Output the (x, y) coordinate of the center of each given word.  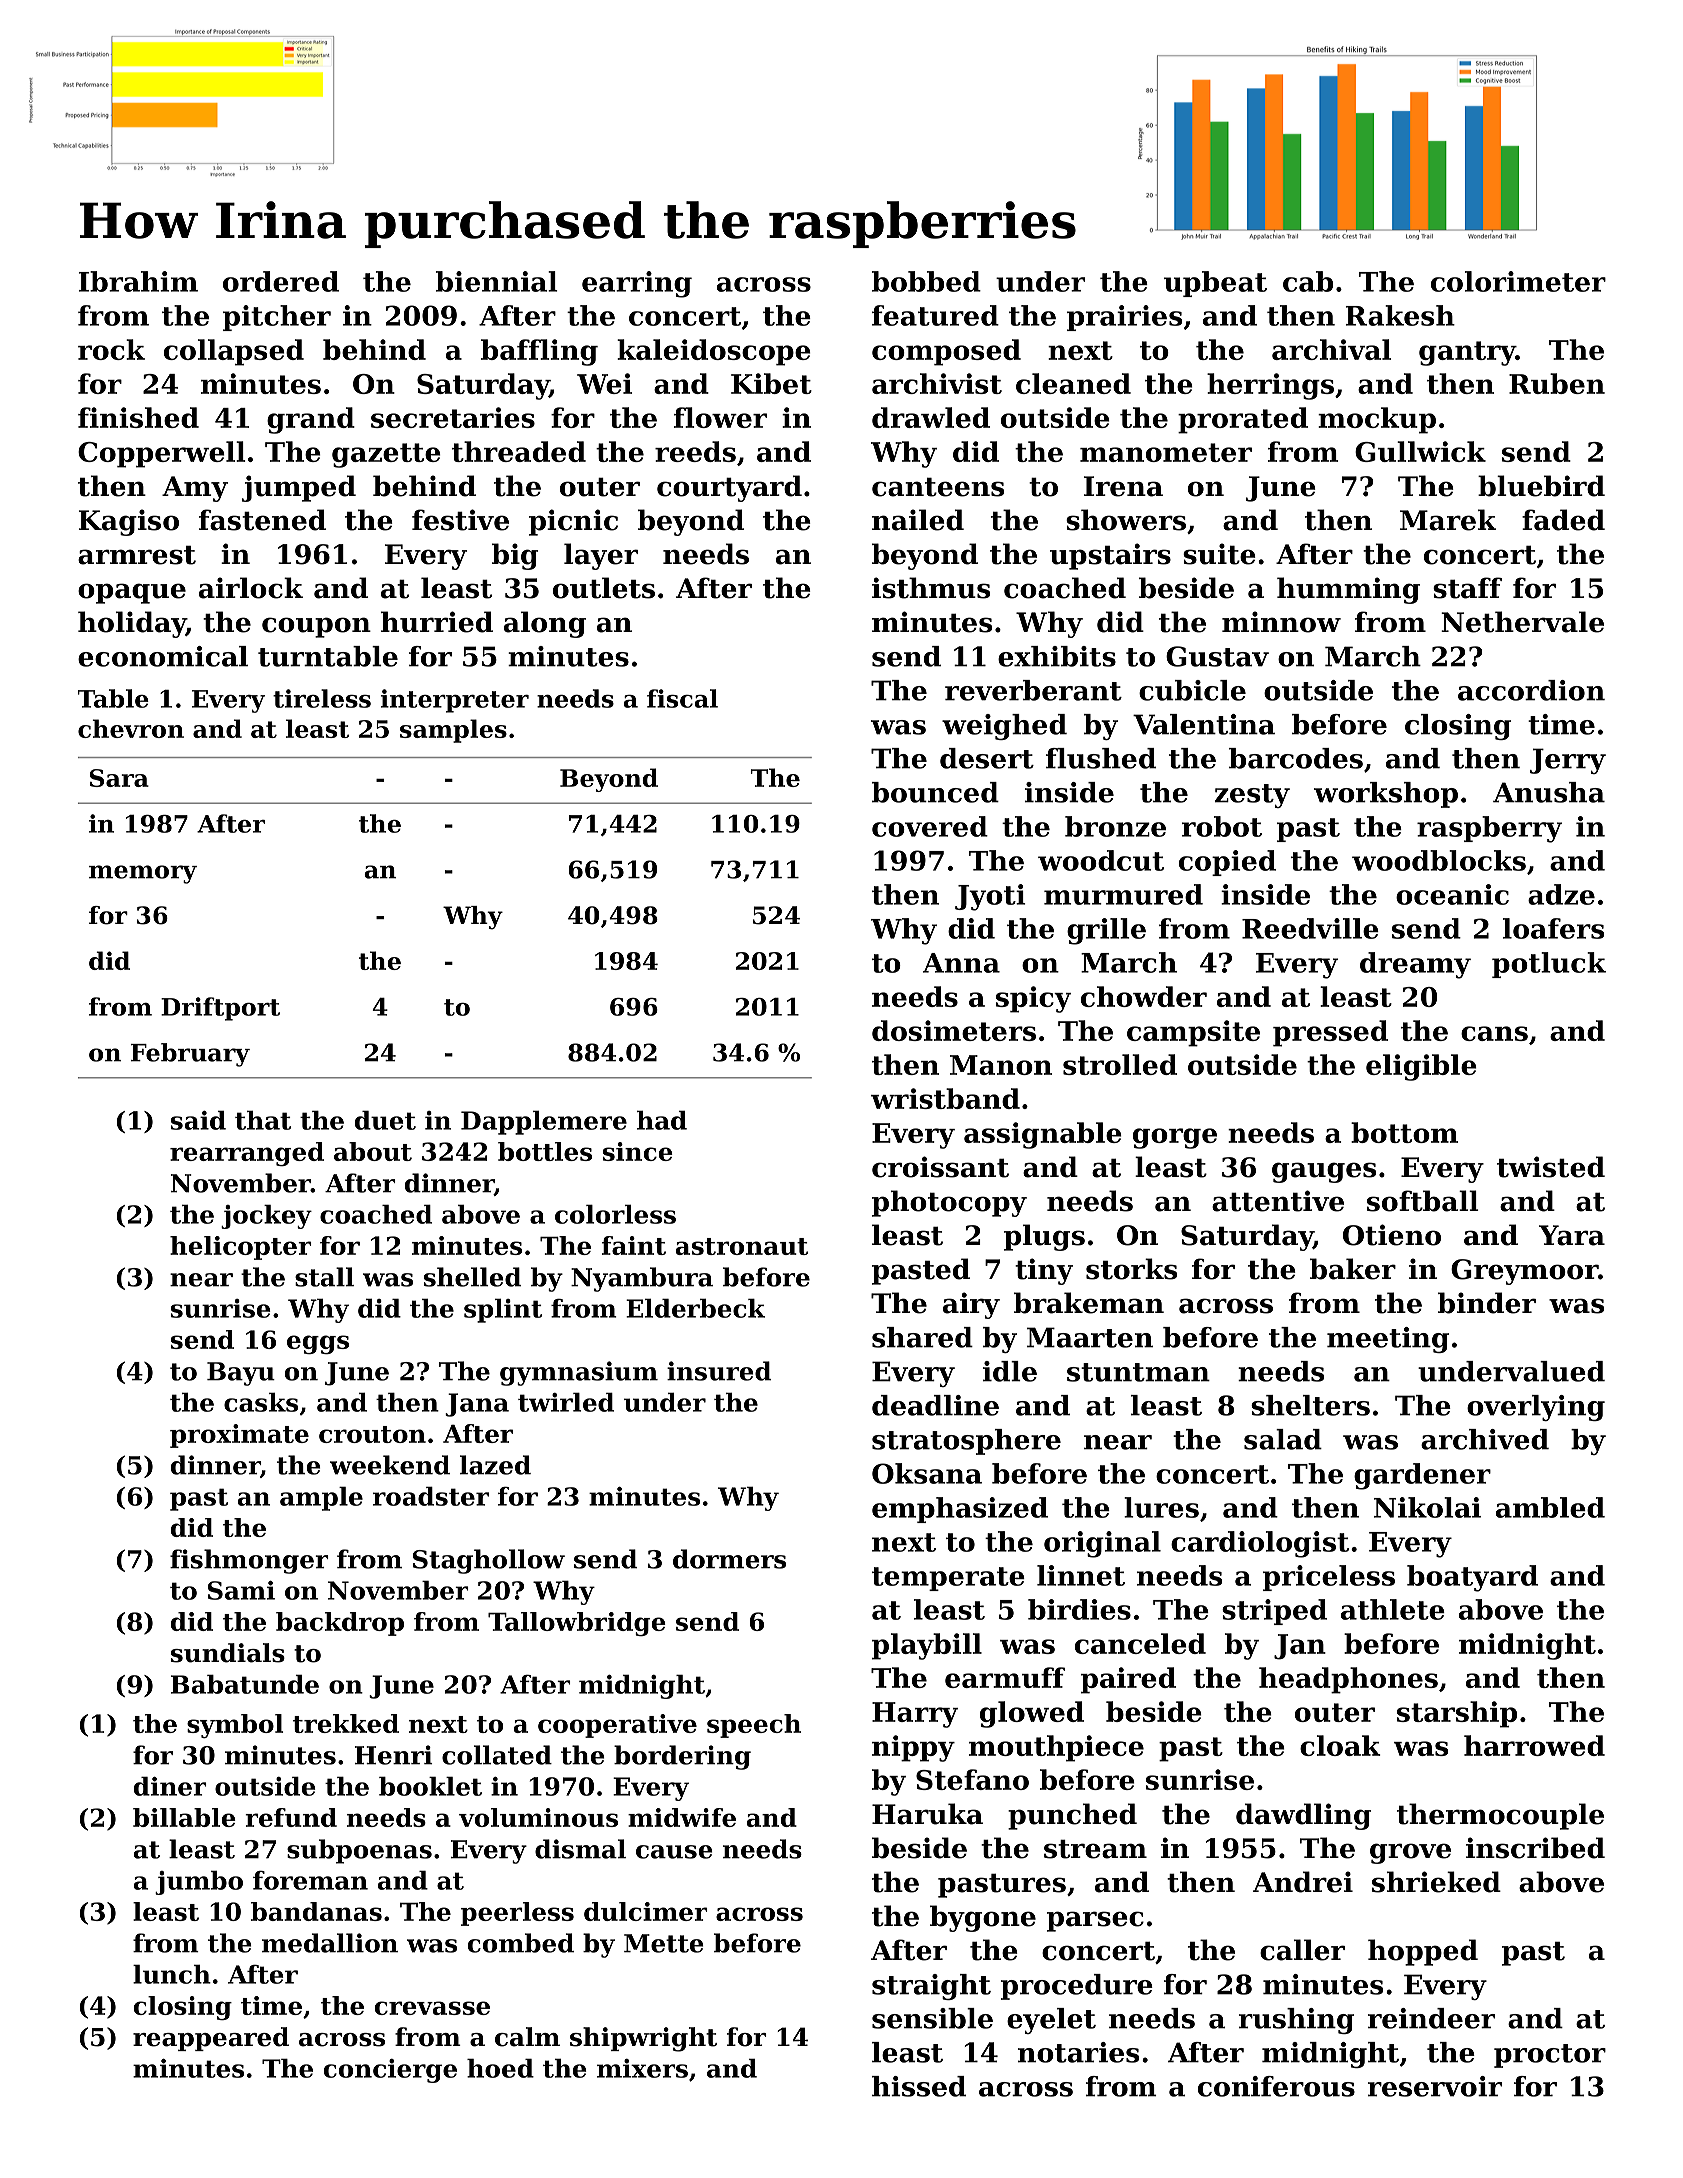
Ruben (1557, 383)
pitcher (277, 318)
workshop (1386, 795)
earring (637, 284)
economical (163, 656)
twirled (566, 1402)
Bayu (241, 1374)
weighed (1004, 727)
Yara (1572, 1235)
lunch (172, 1974)
